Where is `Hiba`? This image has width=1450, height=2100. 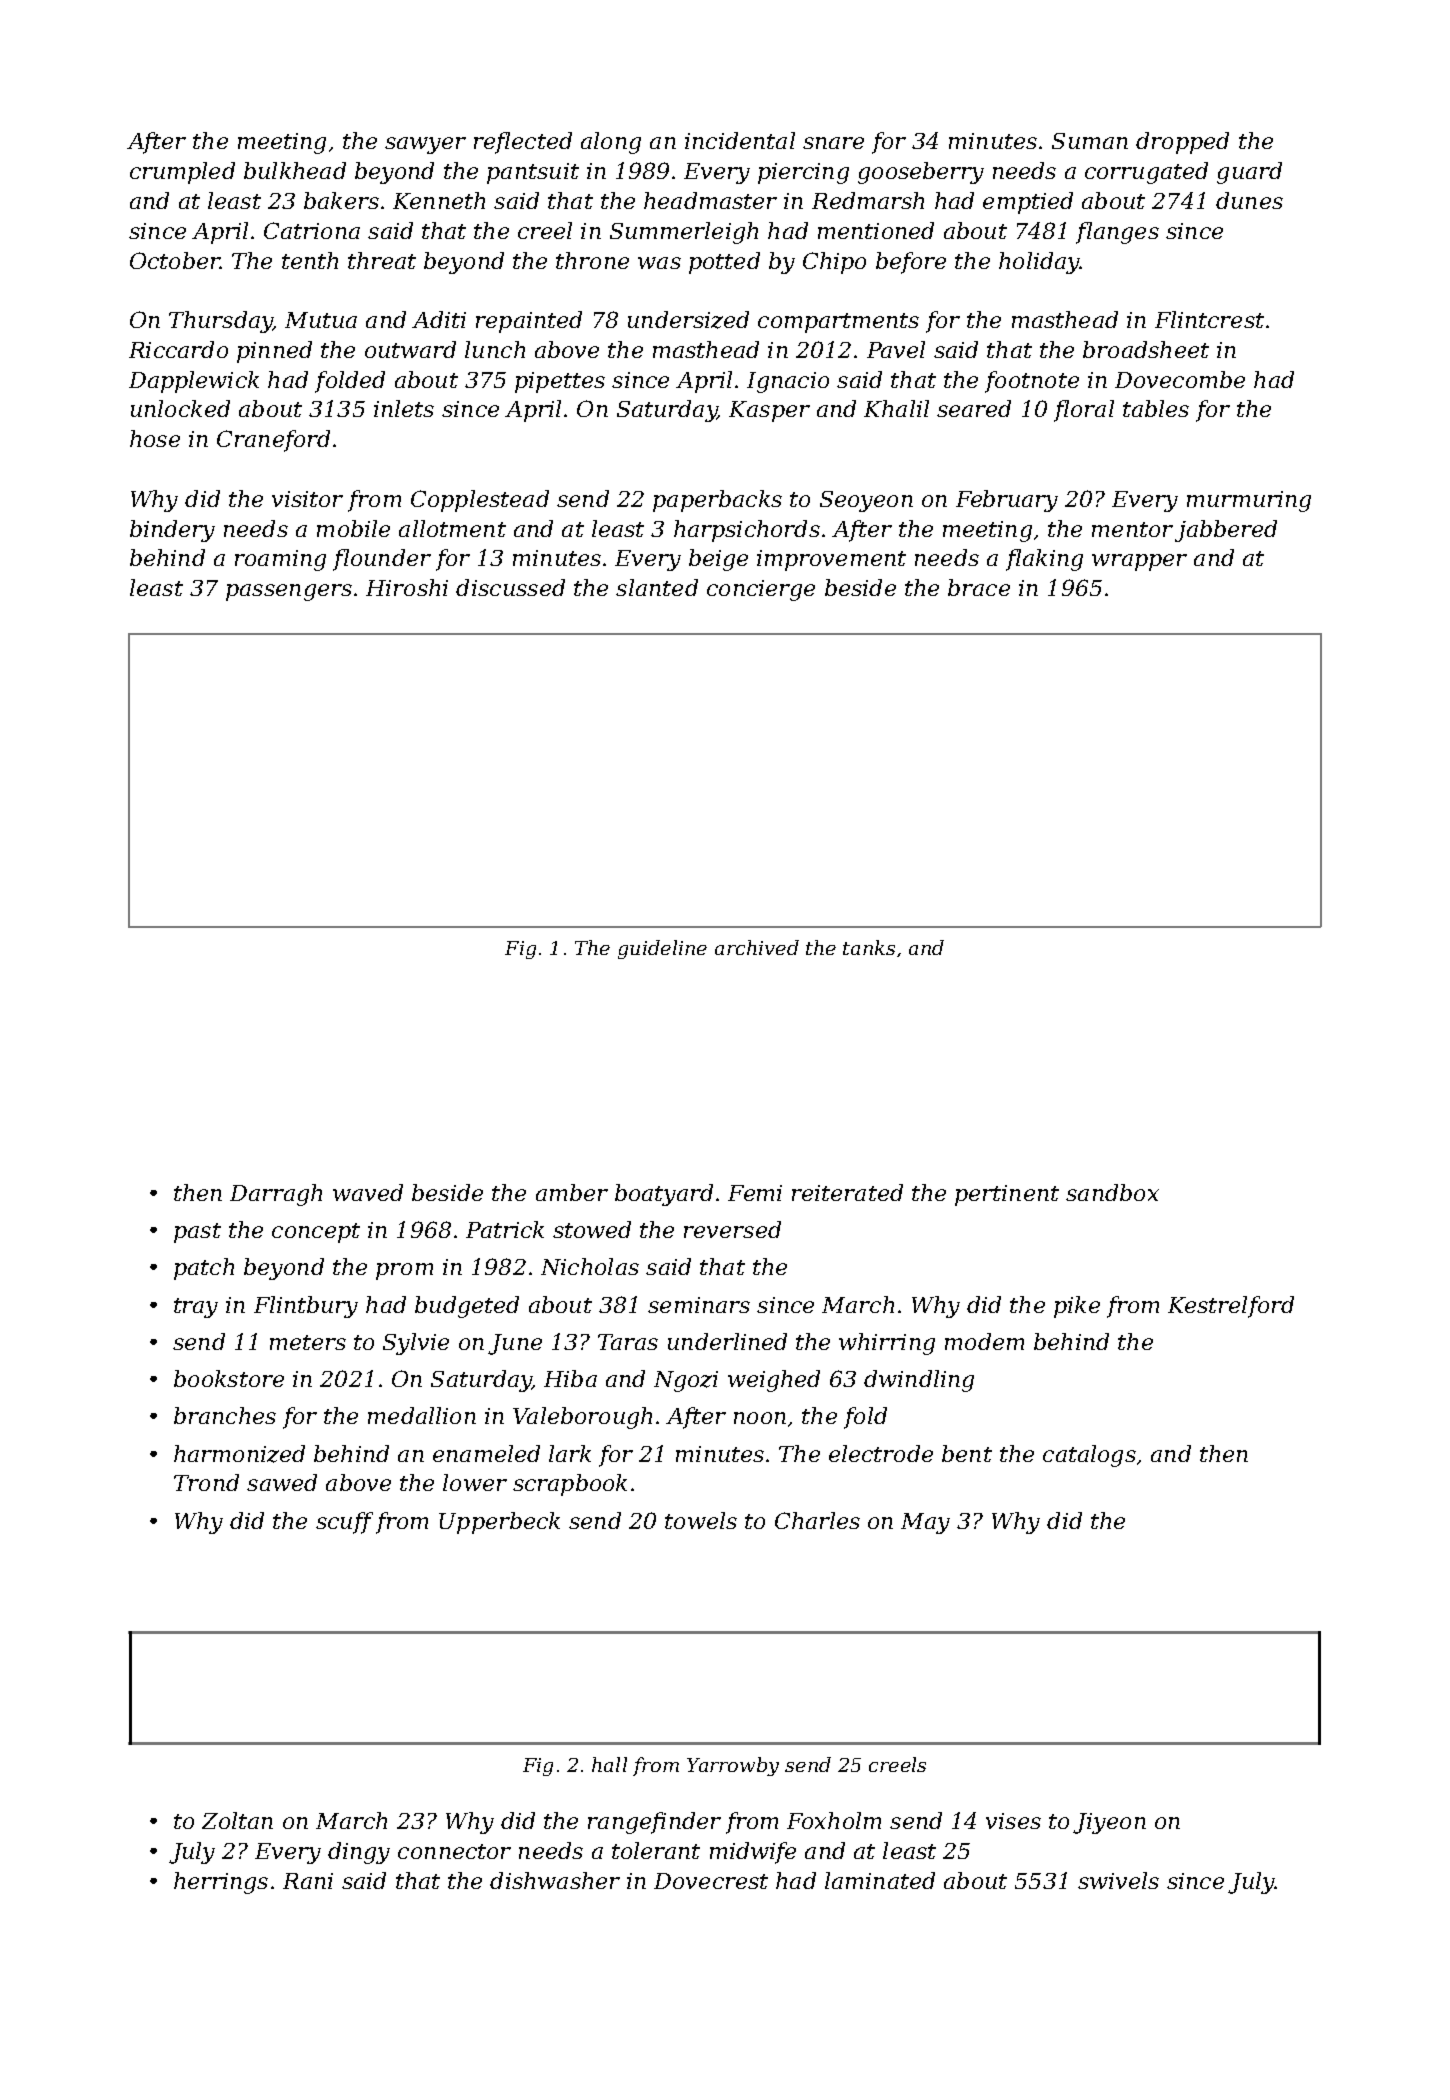
Hiba is located at coordinates (570, 1378).
